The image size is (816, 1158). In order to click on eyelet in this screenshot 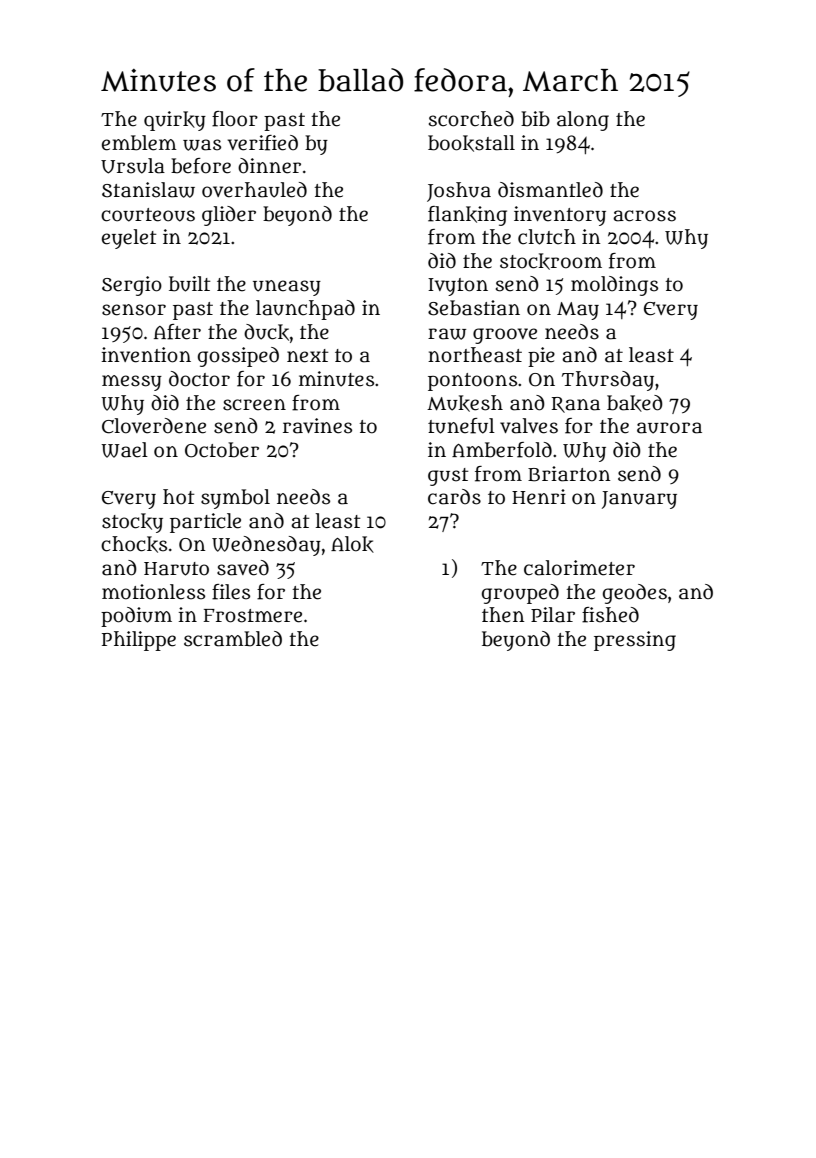, I will do `click(129, 239)`.
